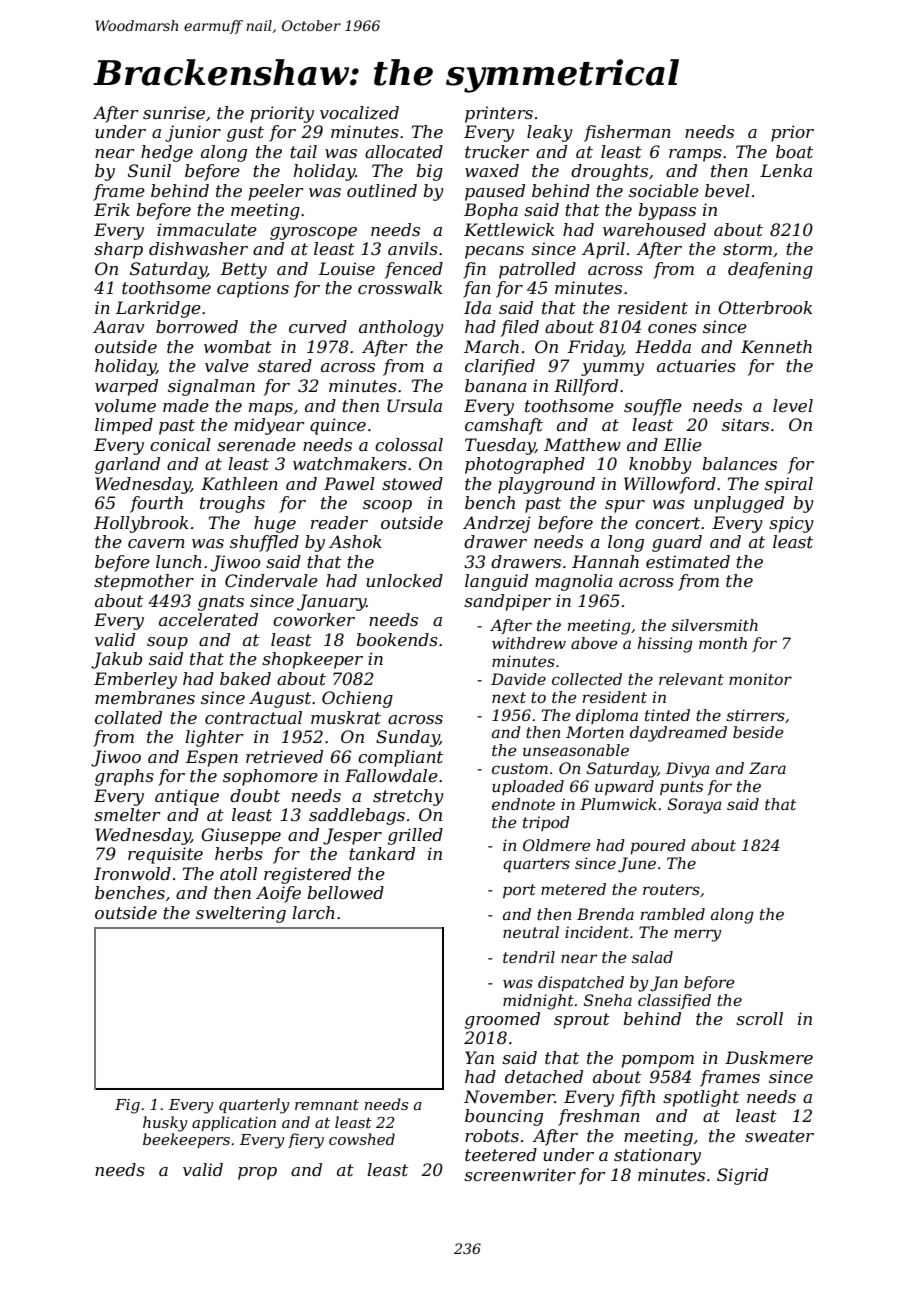  Describe the element at coordinates (415, 836) in the screenshot. I see `grilled` at that location.
